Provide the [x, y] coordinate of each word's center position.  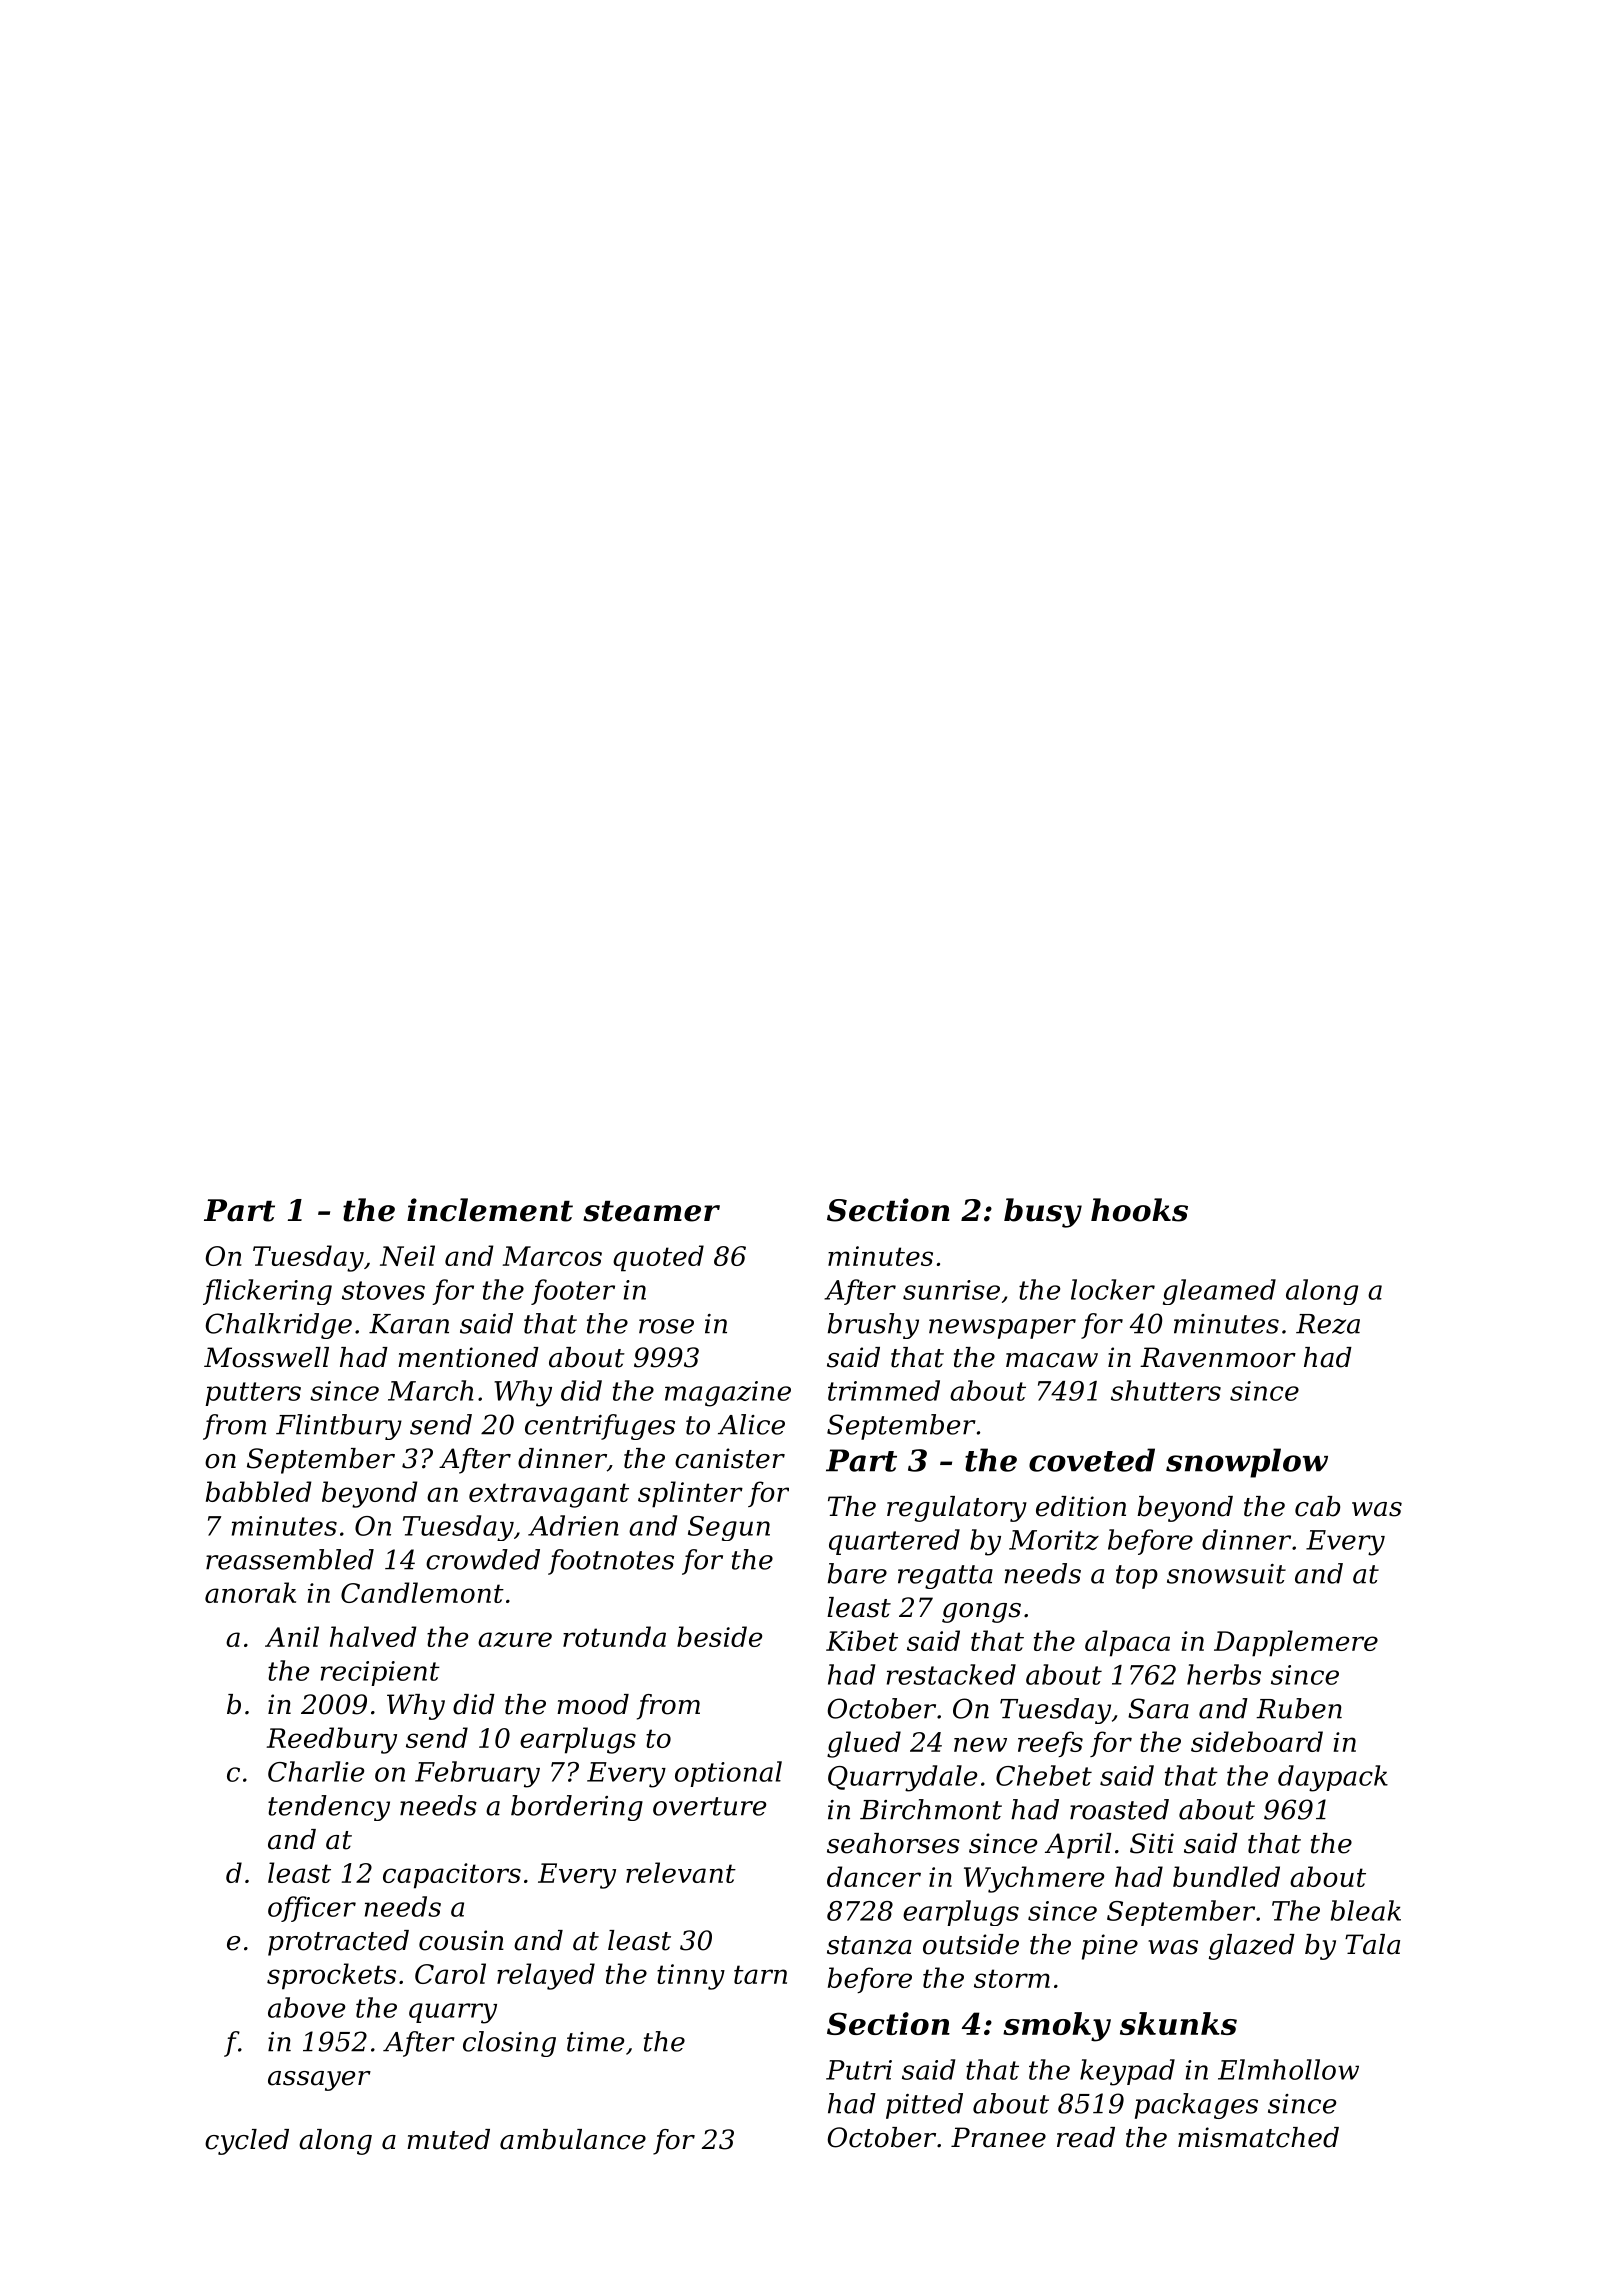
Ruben [1299, 1708]
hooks [1139, 1210]
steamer [651, 1211]
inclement [490, 1210]
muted [448, 2139]
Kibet [862, 1640]
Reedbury [331, 1740]
